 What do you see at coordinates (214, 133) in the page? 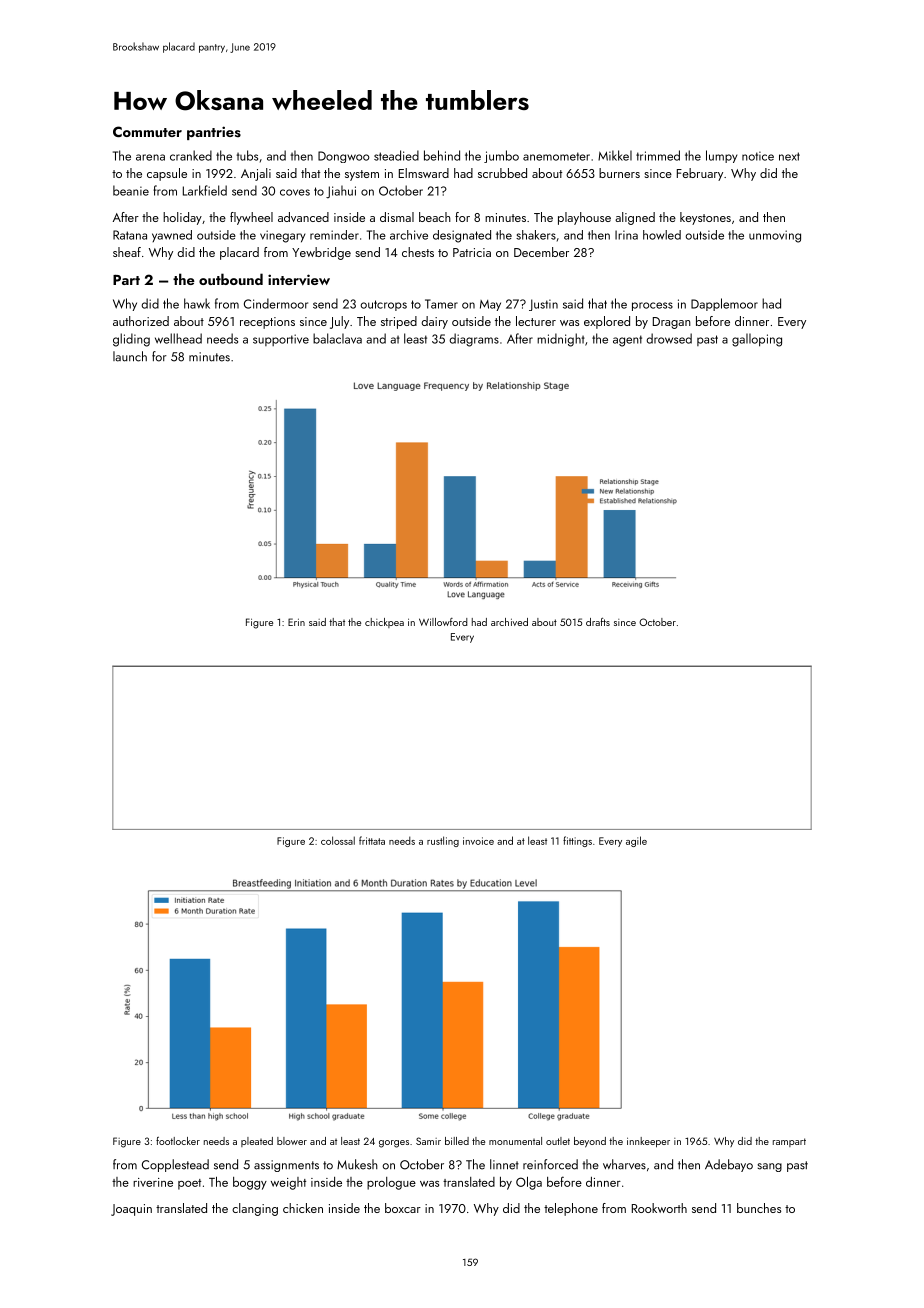
I see `pantries` at bounding box center [214, 133].
